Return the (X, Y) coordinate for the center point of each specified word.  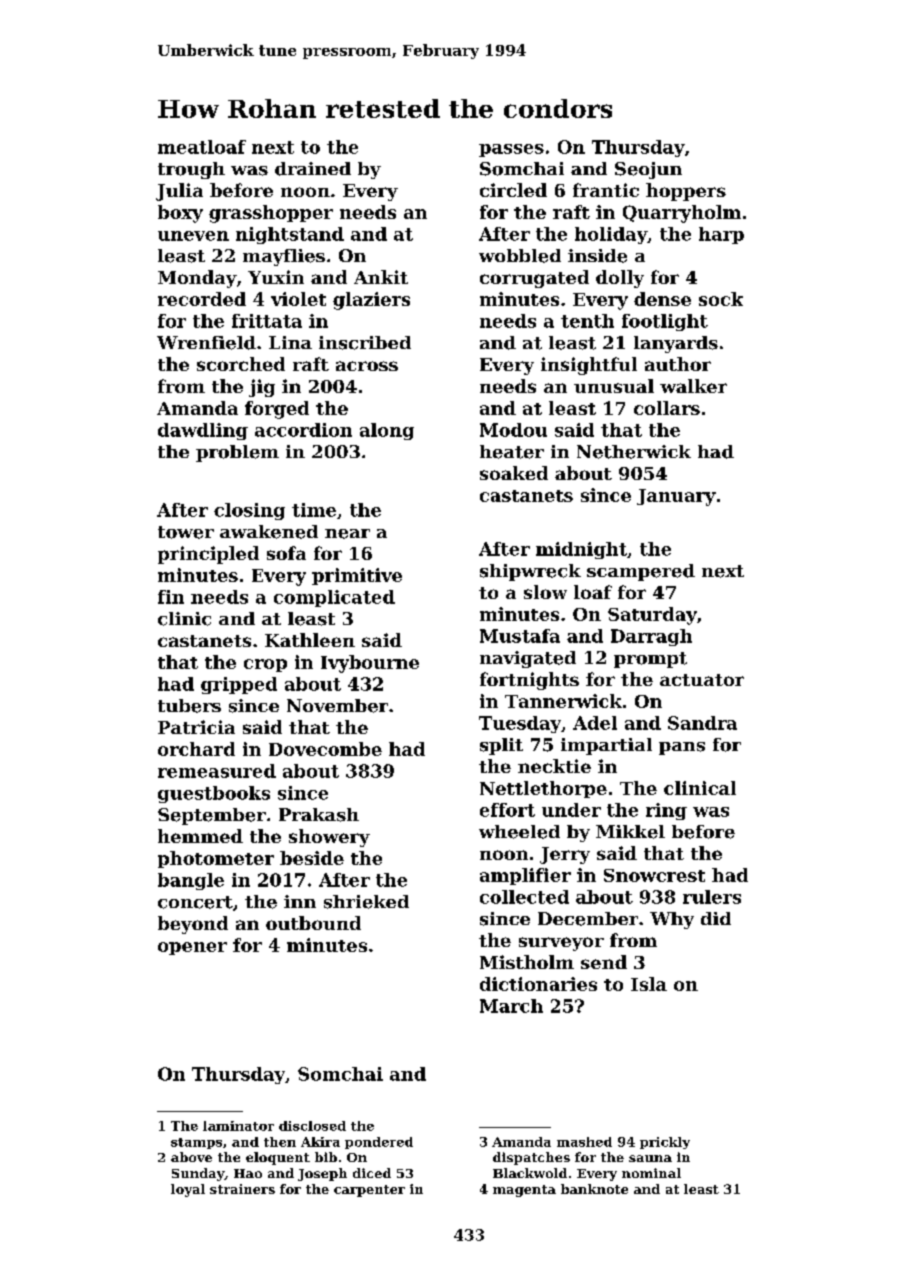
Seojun (648, 170)
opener (192, 948)
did (716, 918)
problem (237, 453)
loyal (188, 1190)
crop (265, 665)
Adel (595, 723)
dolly (620, 279)
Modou (513, 430)
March (511, 1006)
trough (191, 170)
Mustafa (520, 636)
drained (313, 169)
